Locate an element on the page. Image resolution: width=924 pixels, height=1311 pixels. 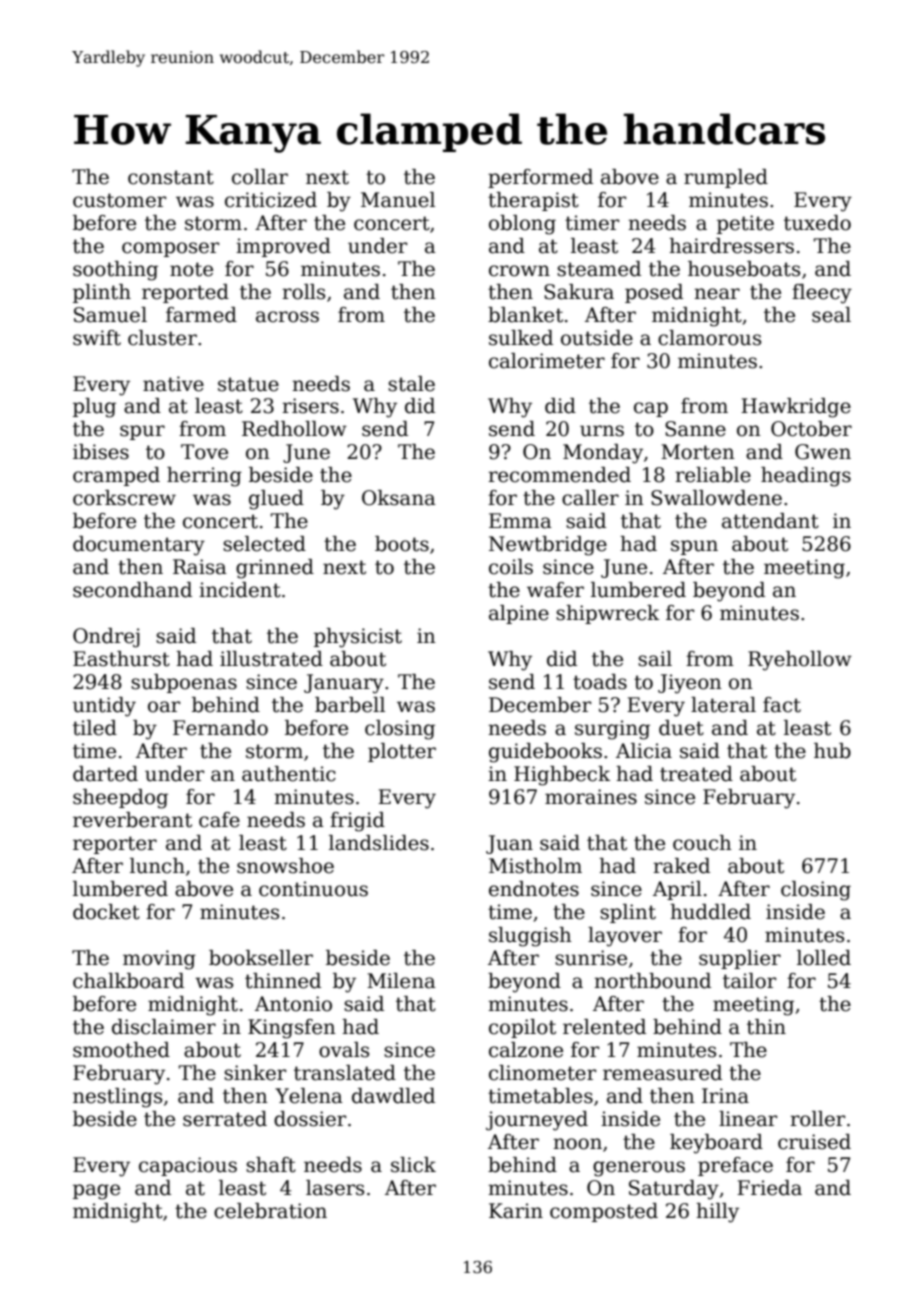
swift is located at coordinates (97, 338).
